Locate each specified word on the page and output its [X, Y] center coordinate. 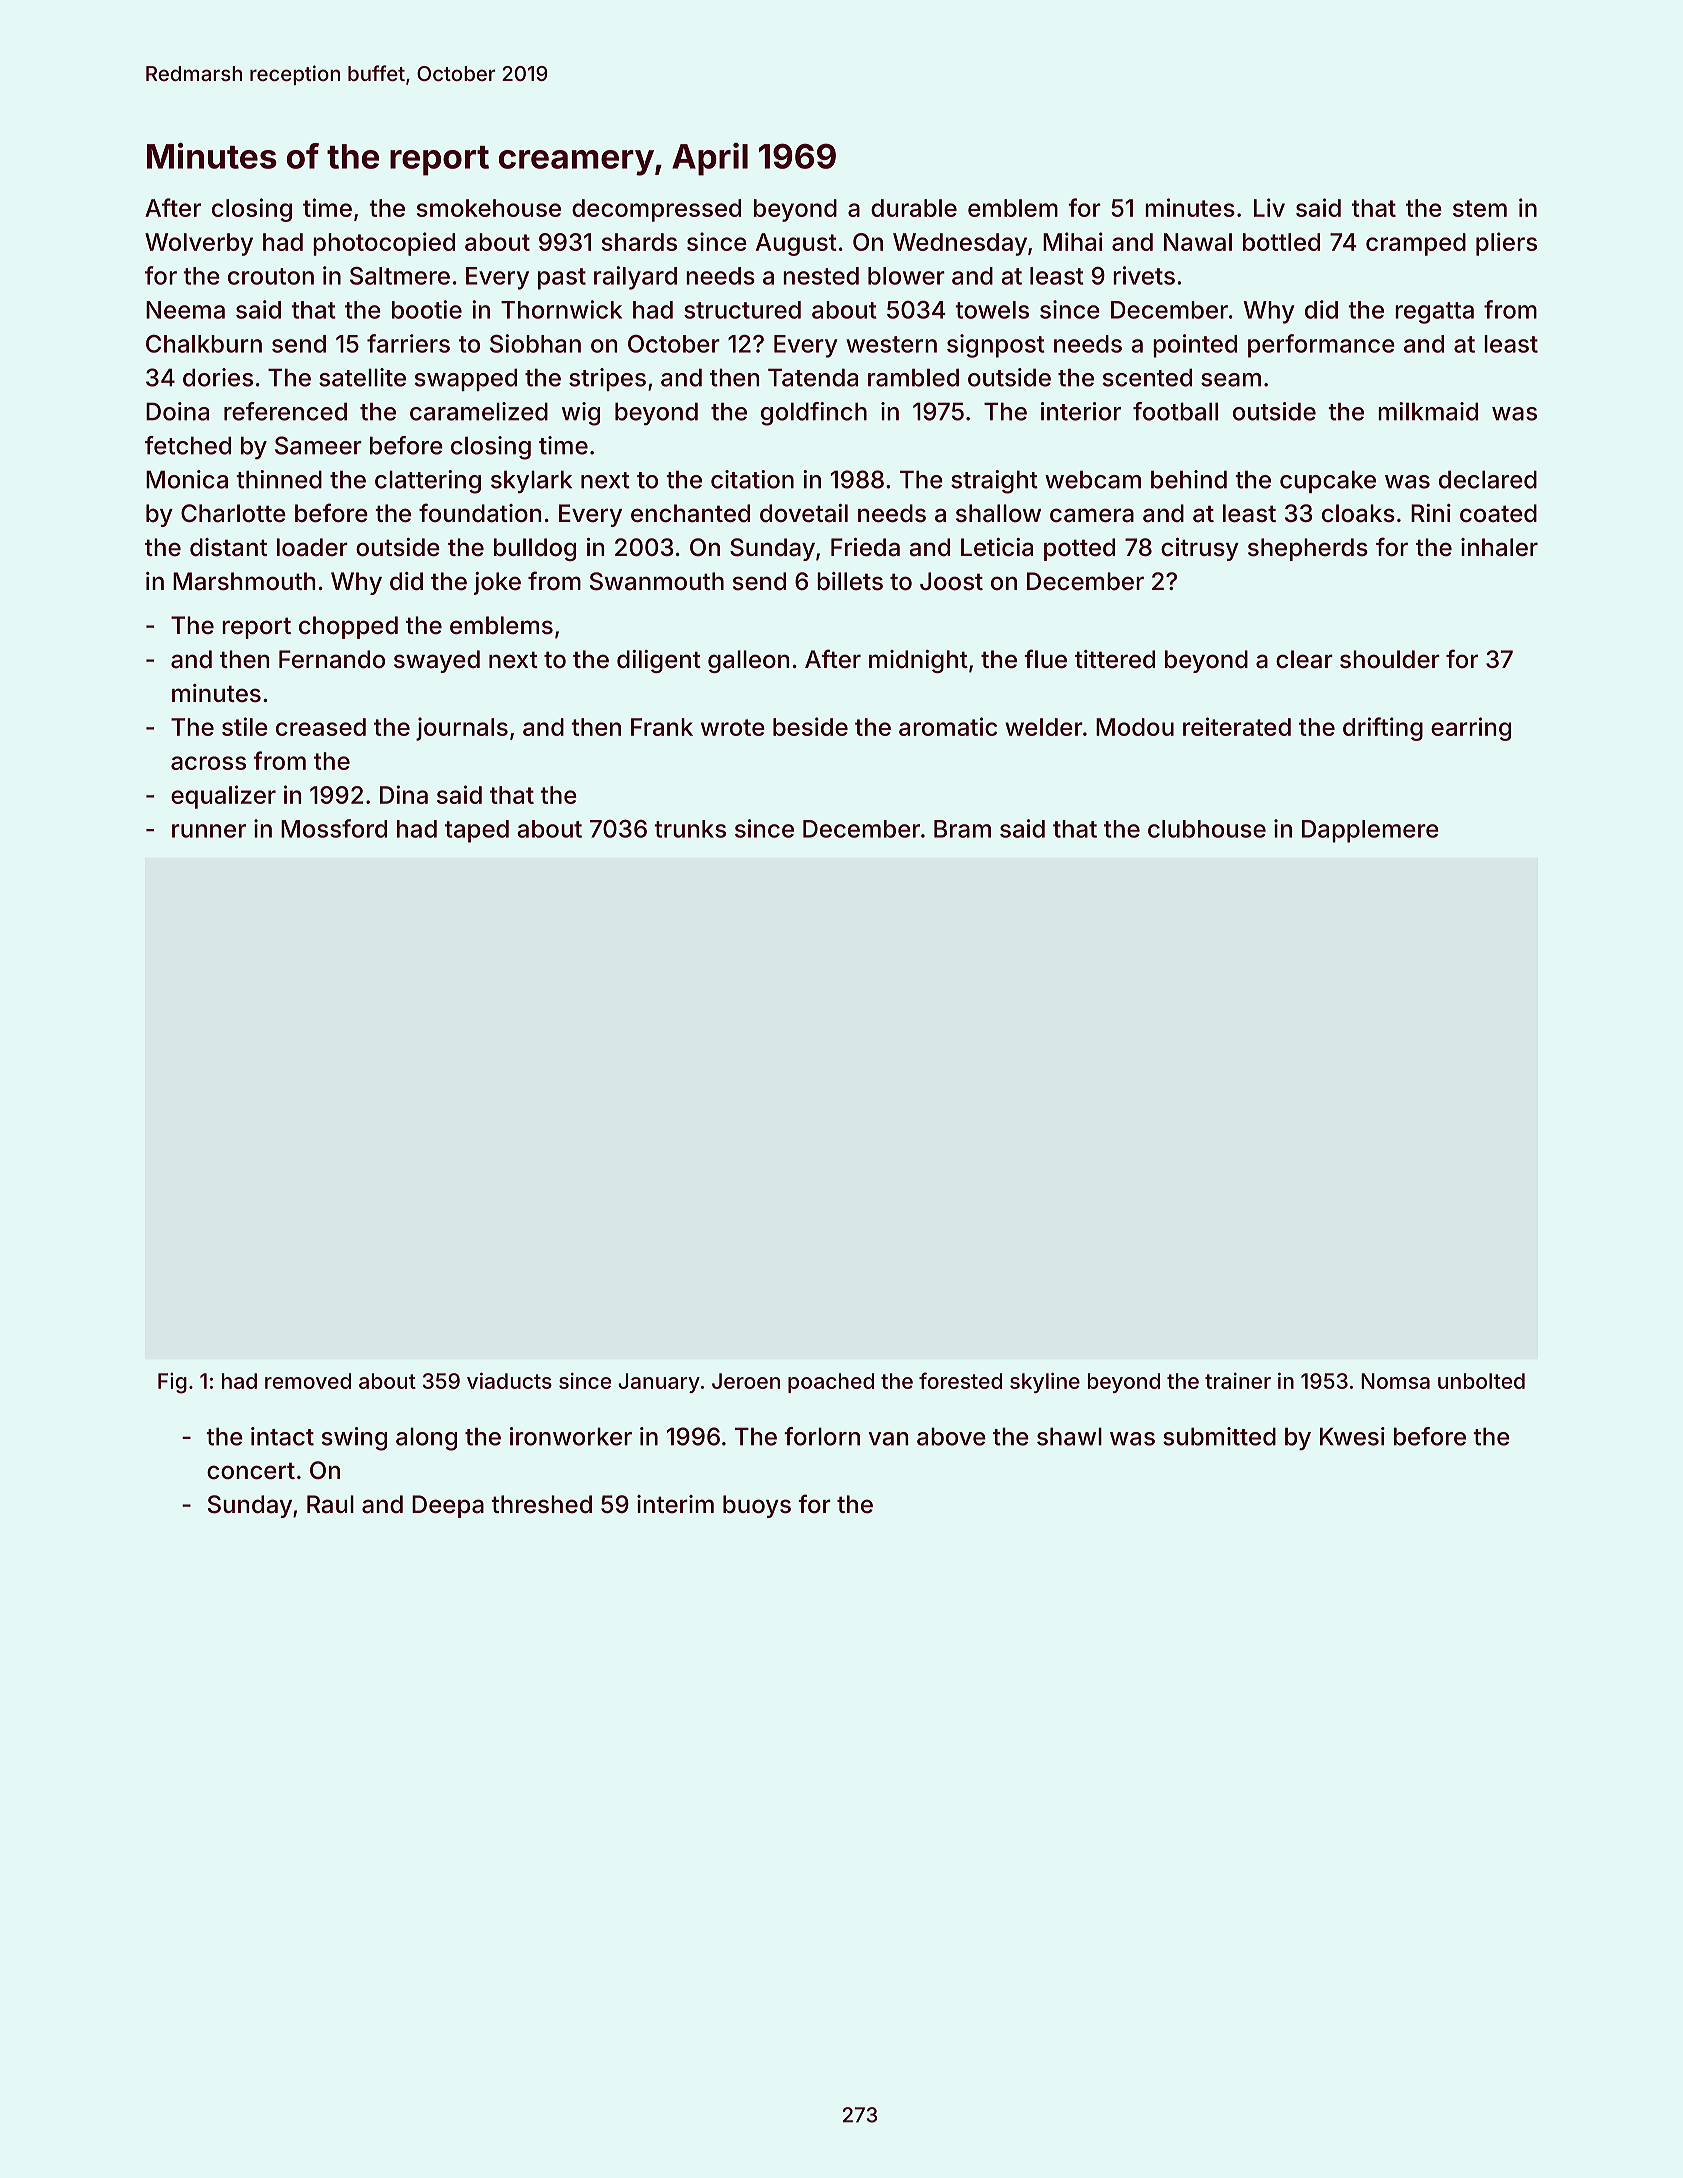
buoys [757, 1506]
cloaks [1358, 513]
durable [914, 208]
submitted [1219, 1436]
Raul [330, 1504]
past [562, 279]
